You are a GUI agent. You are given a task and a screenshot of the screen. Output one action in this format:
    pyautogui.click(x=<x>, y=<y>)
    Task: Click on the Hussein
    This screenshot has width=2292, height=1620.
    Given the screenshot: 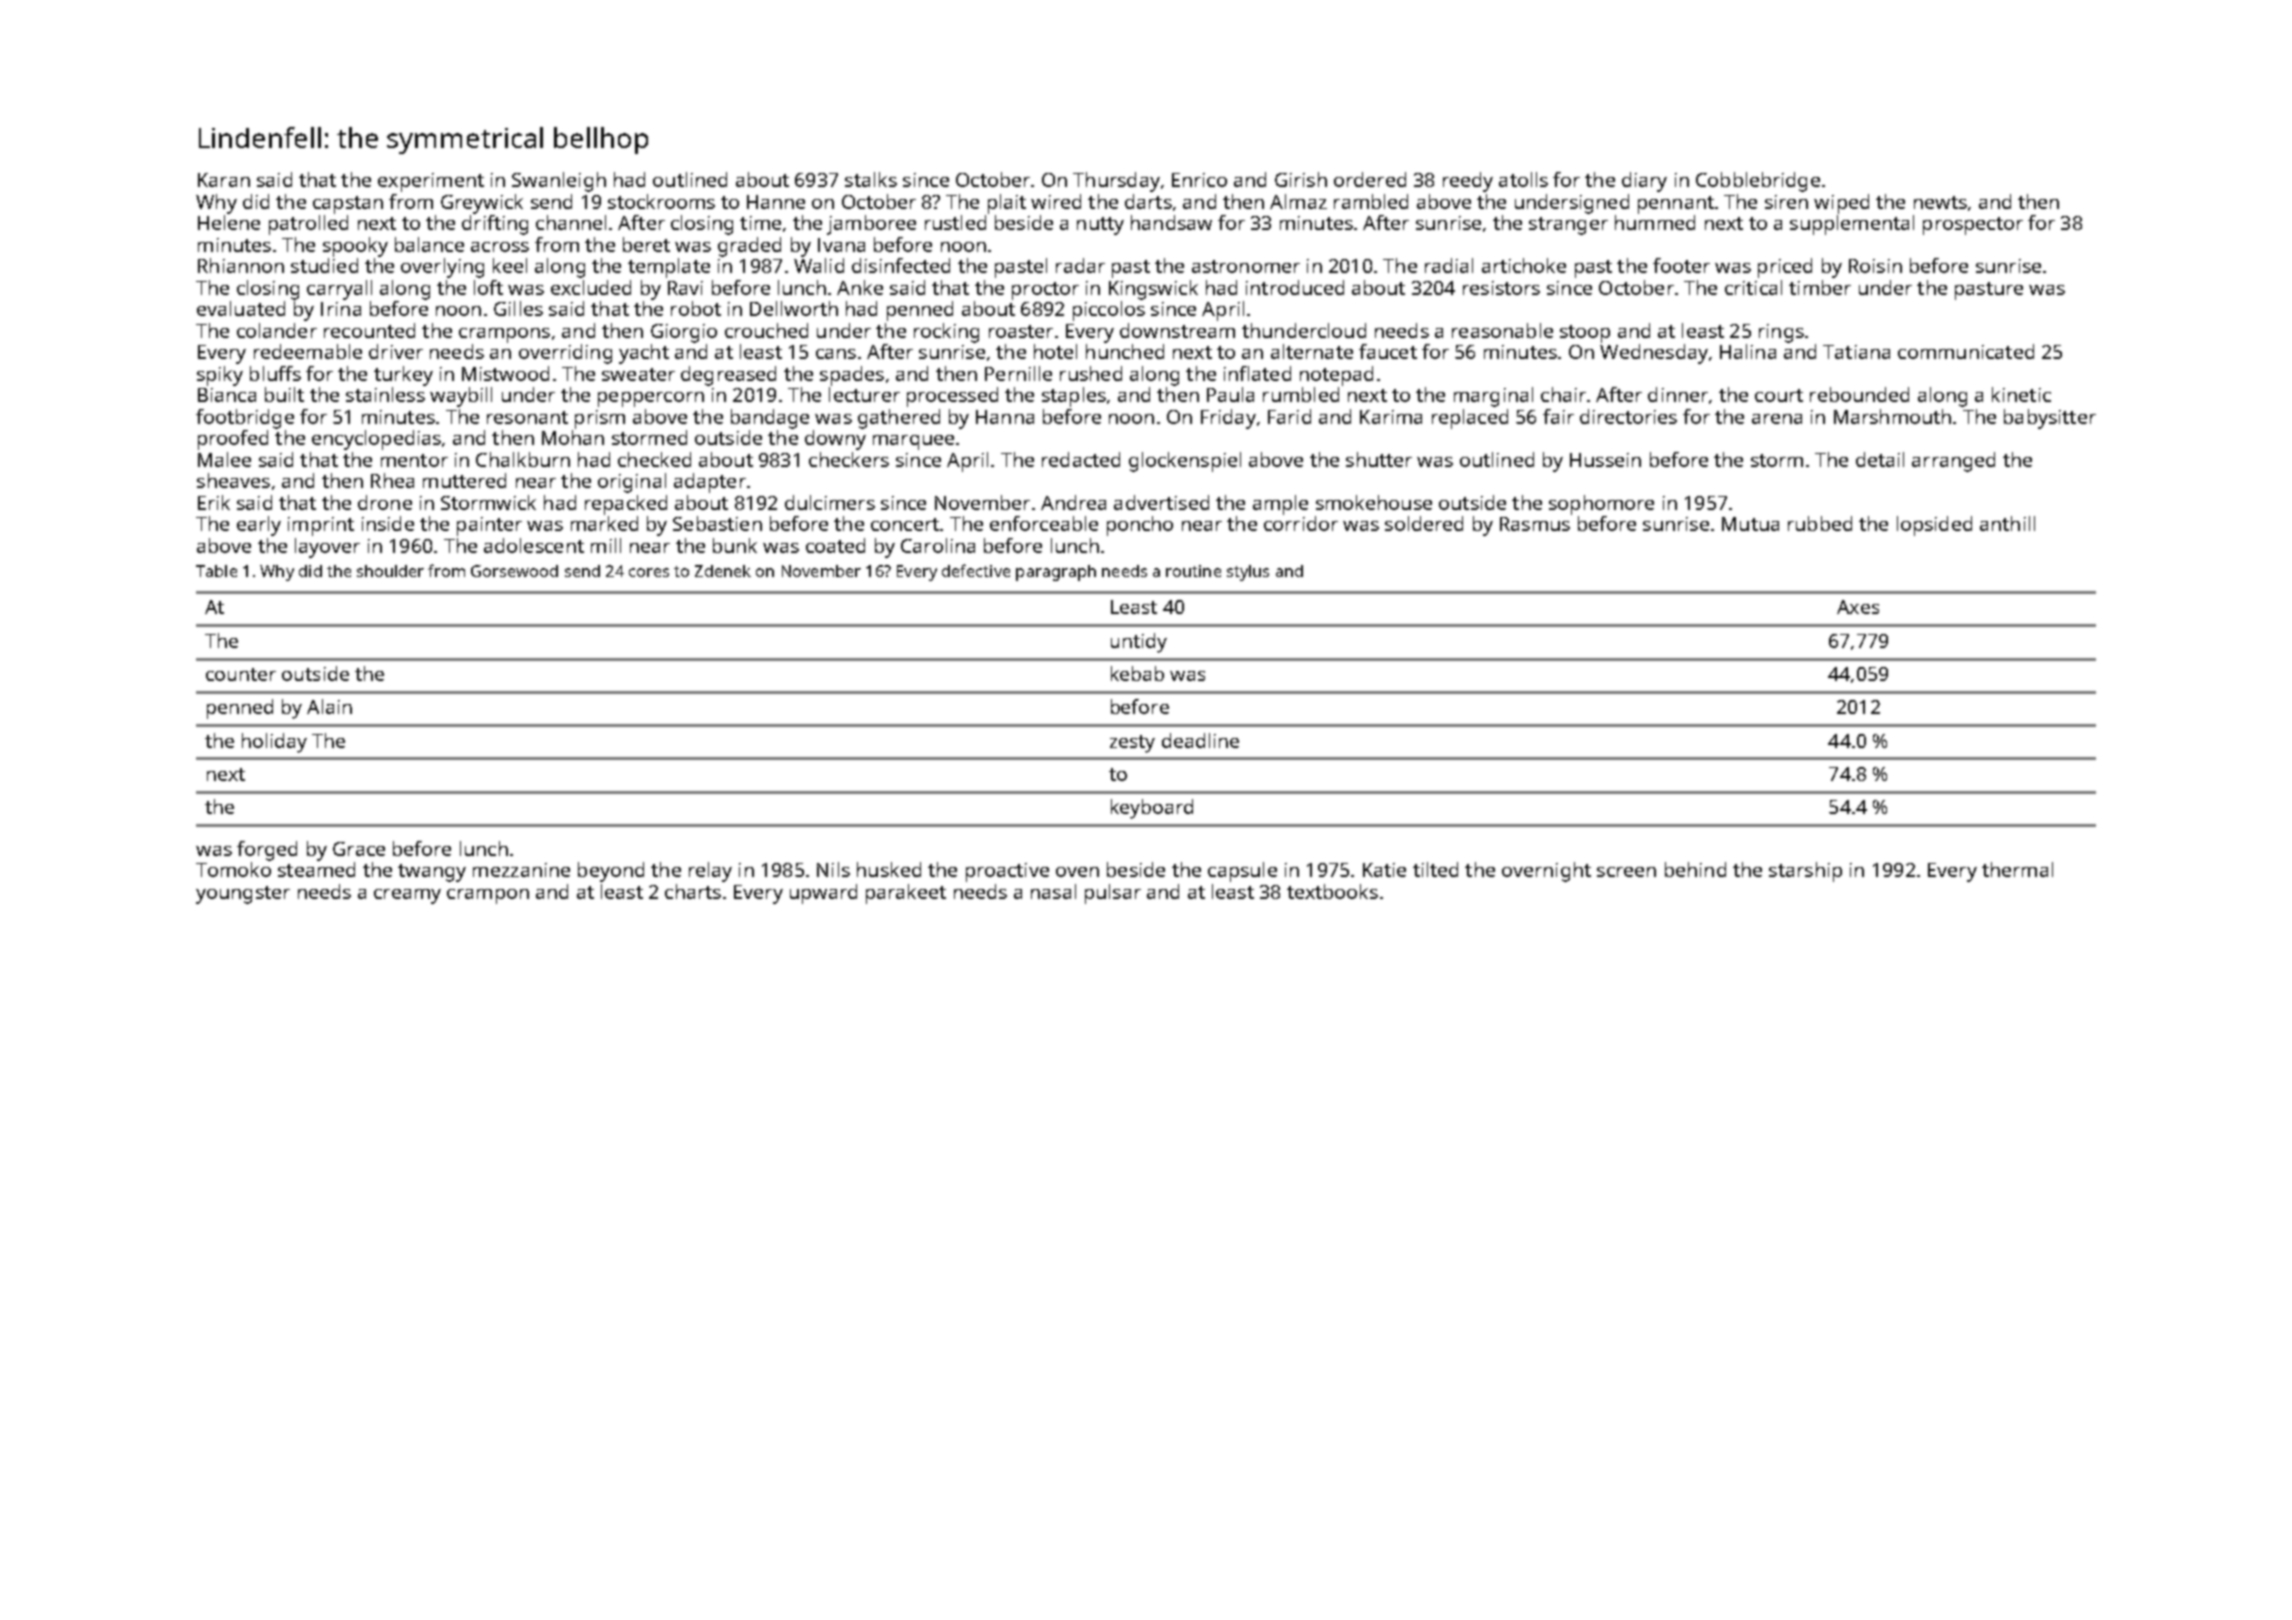 What is the action you would take?
    pyautogui.click(x=1605, y=460)
